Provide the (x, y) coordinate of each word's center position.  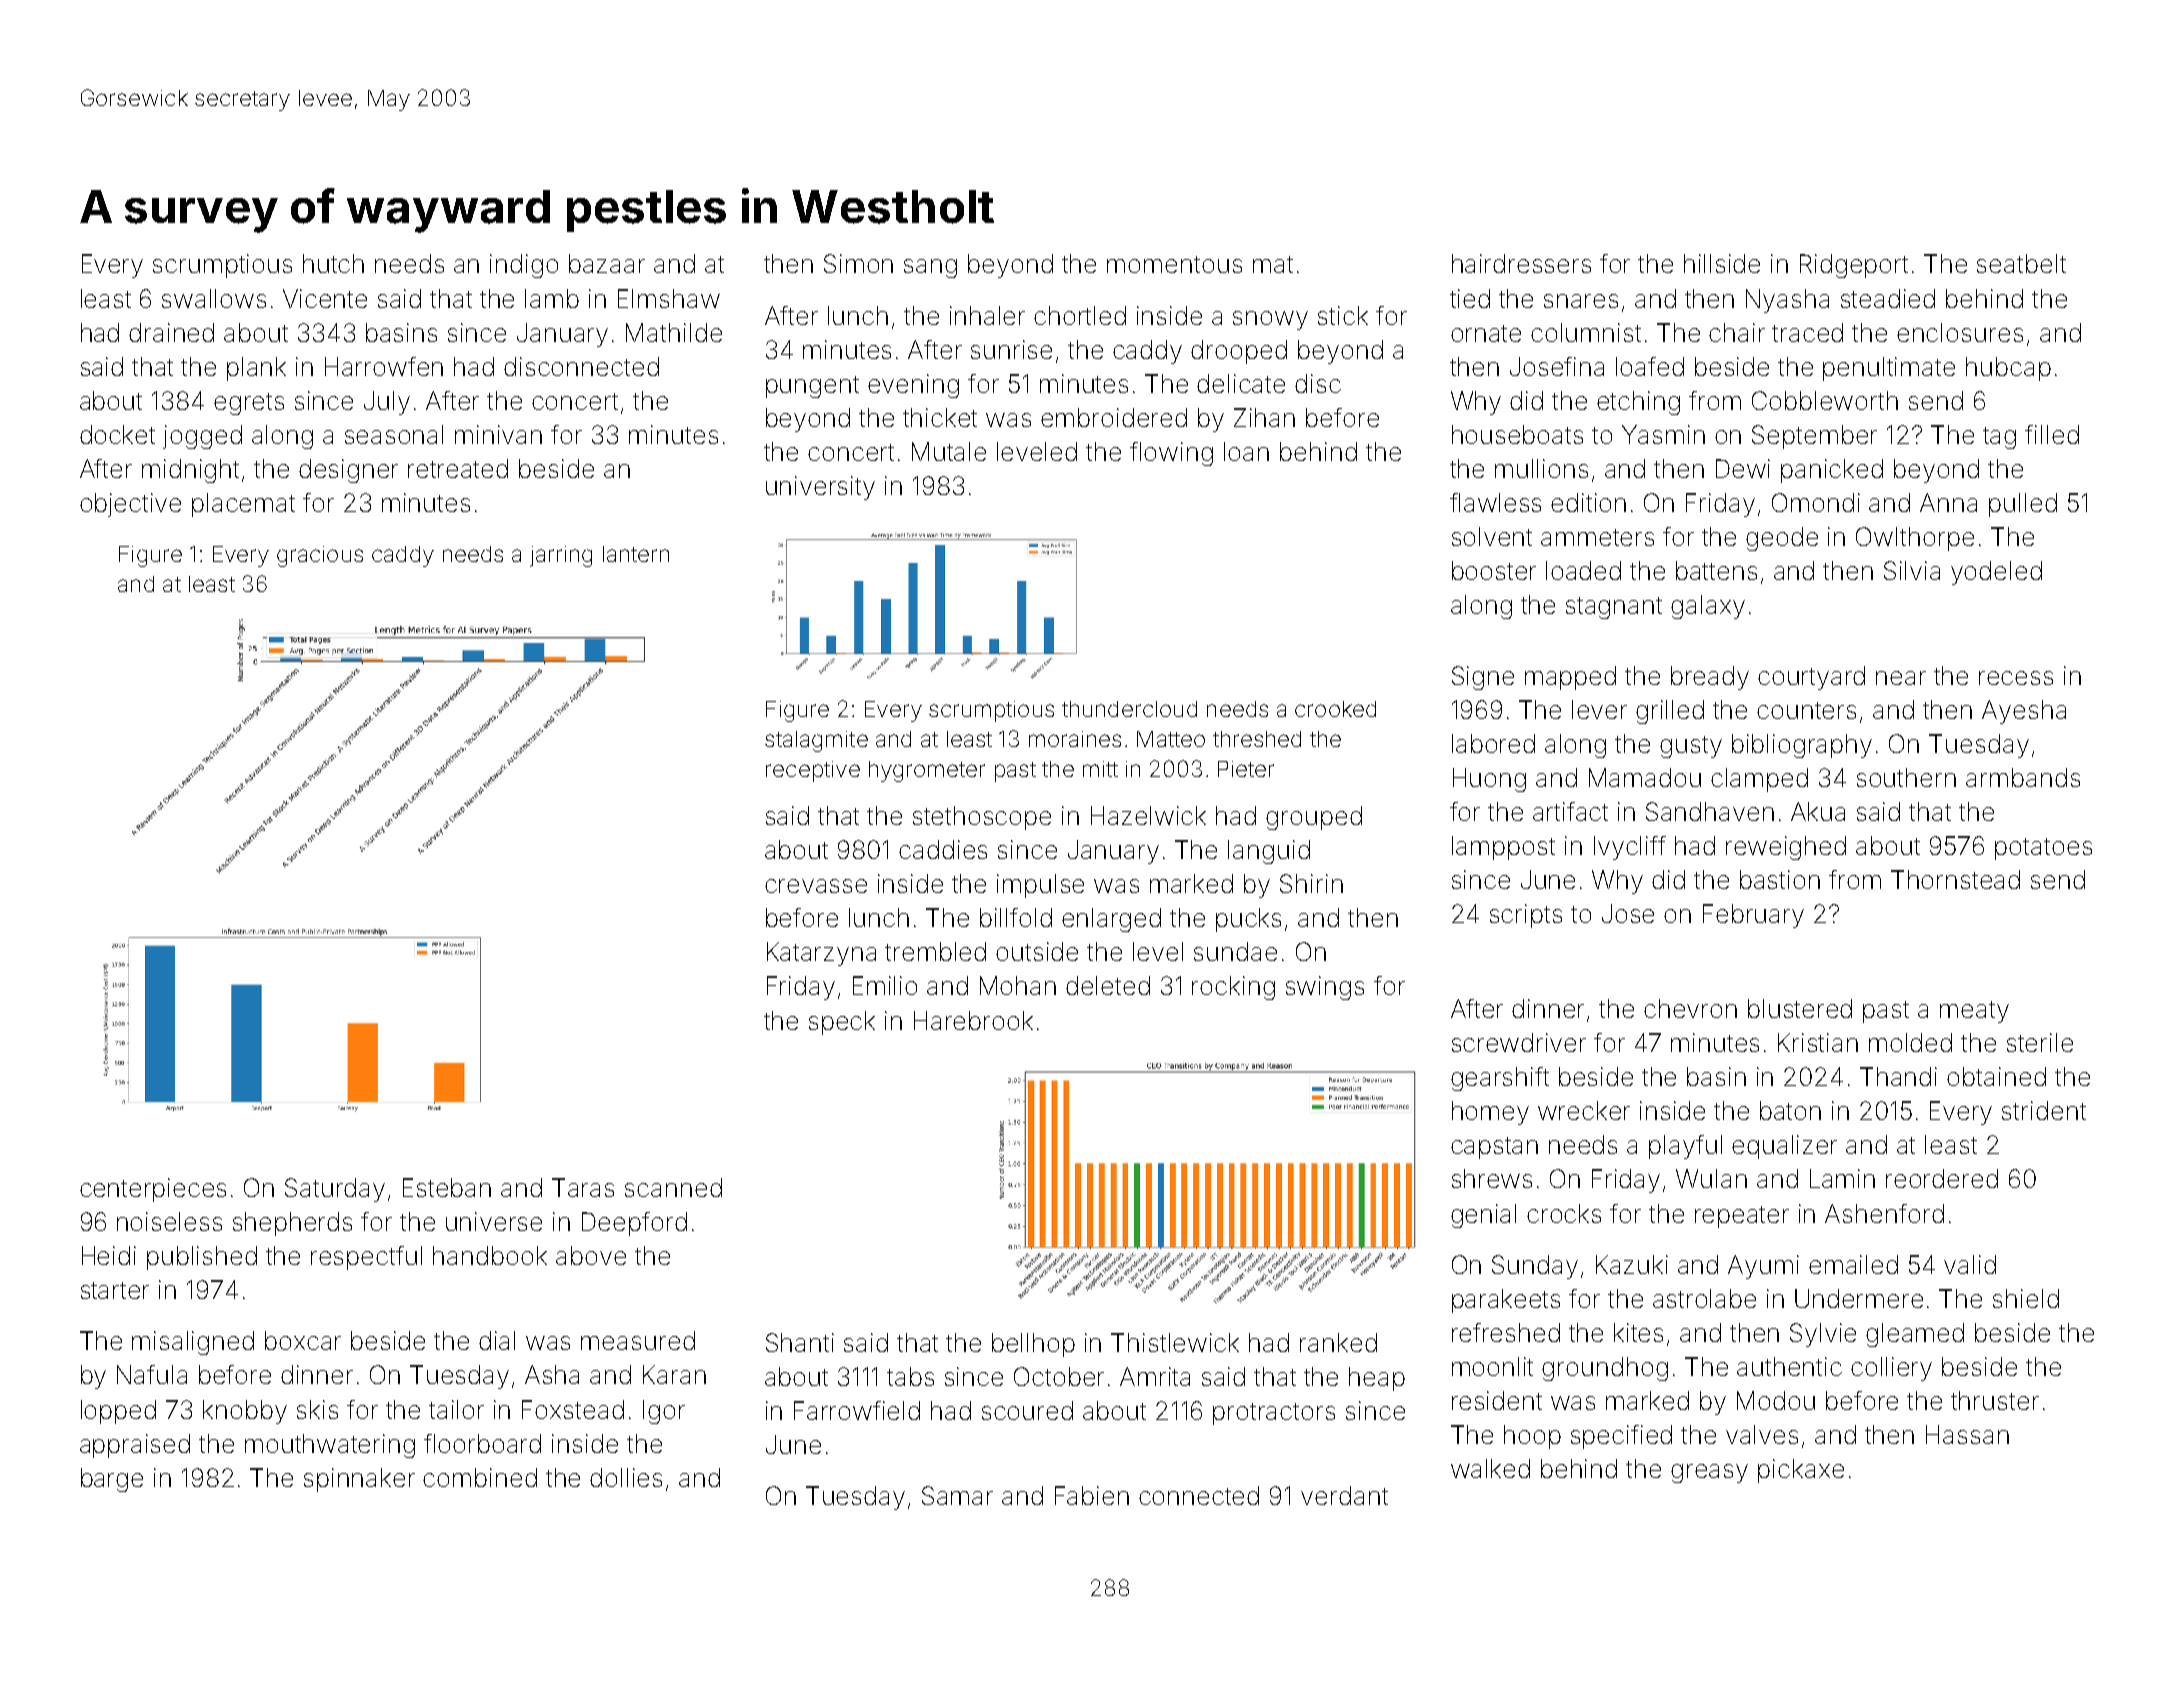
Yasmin (1663, 434)
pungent (812, 387)
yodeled (1996, 573)
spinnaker (359, 1480)
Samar (957, 1495)
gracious (320, 556)
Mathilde (674, 332)
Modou (1776, 1400)
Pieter (1246, 769)
